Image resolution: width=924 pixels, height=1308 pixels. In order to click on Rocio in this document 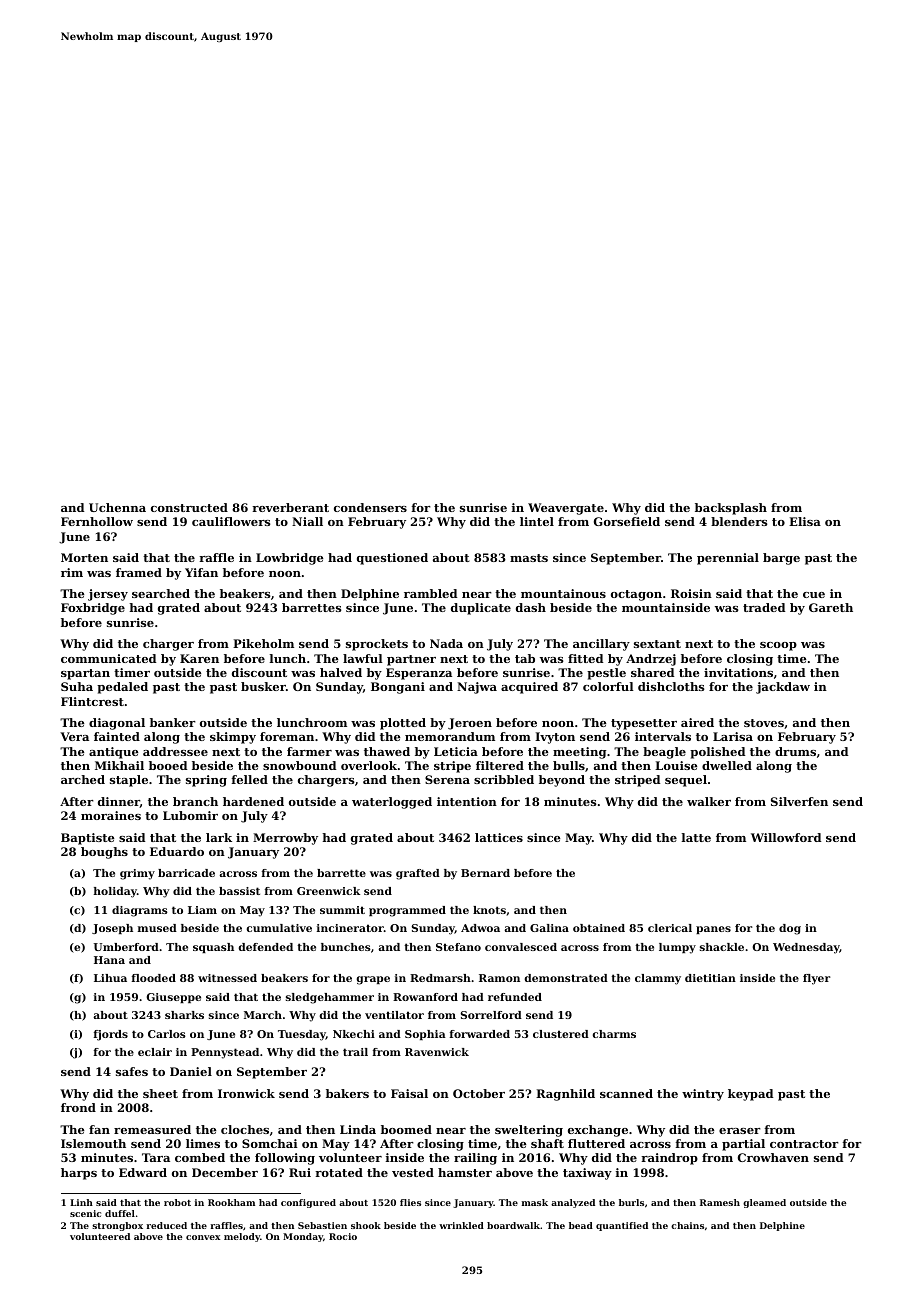, I will do `click(343, 1236)`.
